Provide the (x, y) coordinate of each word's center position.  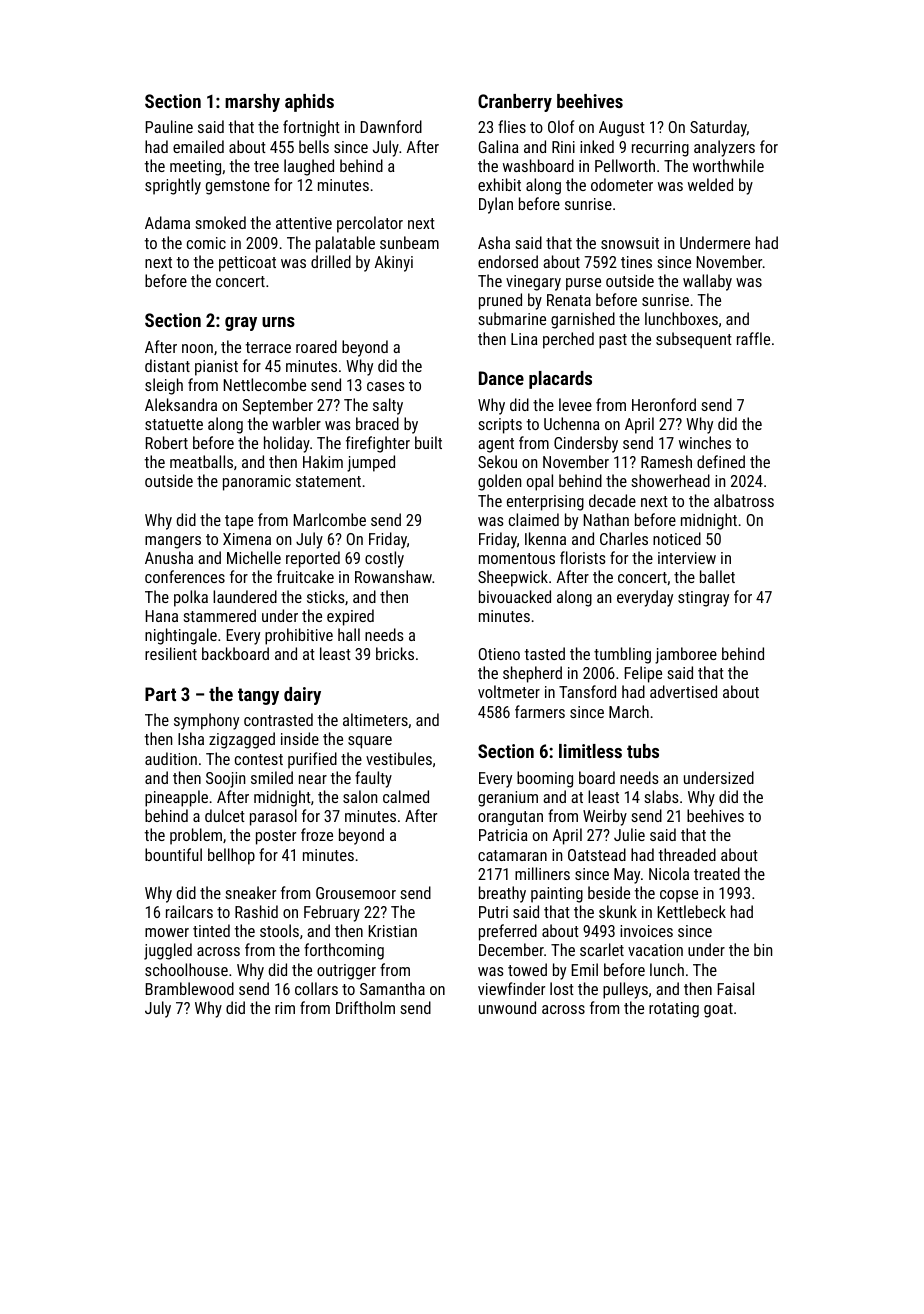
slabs (661, 796)
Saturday (718, 128)
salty (388, 406)
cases (386, 386)
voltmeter (509, 691)
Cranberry (515, 103)
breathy (502, 894)
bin (763, 949)
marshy (252, 103)
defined (721, 461)
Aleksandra (181, 404)
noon (197, 348)
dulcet (225, 815)
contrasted (278, 719)
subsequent (694, 340)
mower (167, 932)
